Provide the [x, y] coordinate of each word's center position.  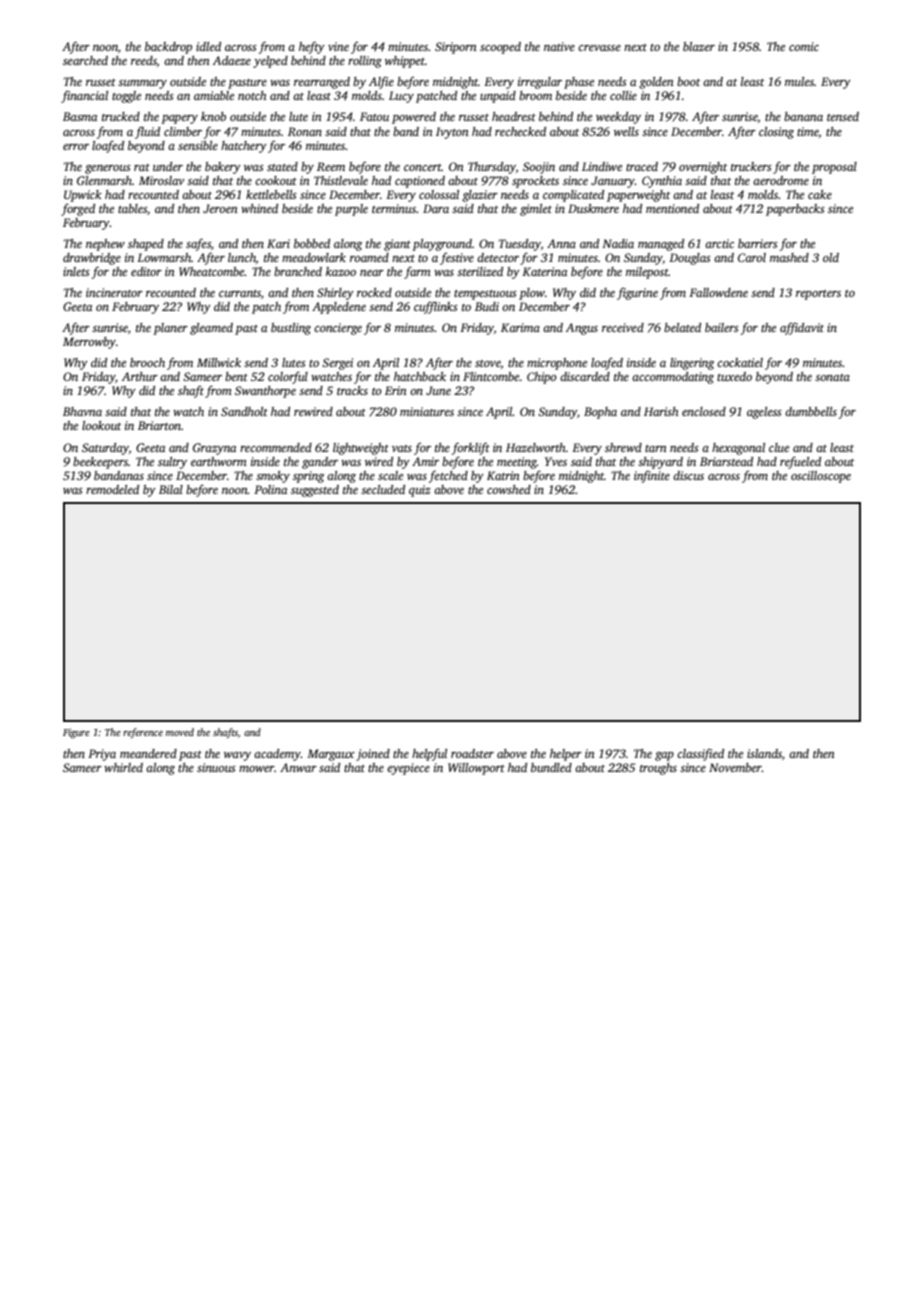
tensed [843, 116]
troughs [658, 769]
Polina [270, 489]
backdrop [168, 48]
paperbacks [795, 210]
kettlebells [271, 194]
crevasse [599, 48]
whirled [123, 767]
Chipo [542, 378]
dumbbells [811, 411]
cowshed [509, 489]
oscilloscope [821, 477]
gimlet [536, 210]
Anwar [298, 767]
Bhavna [82, 411]
